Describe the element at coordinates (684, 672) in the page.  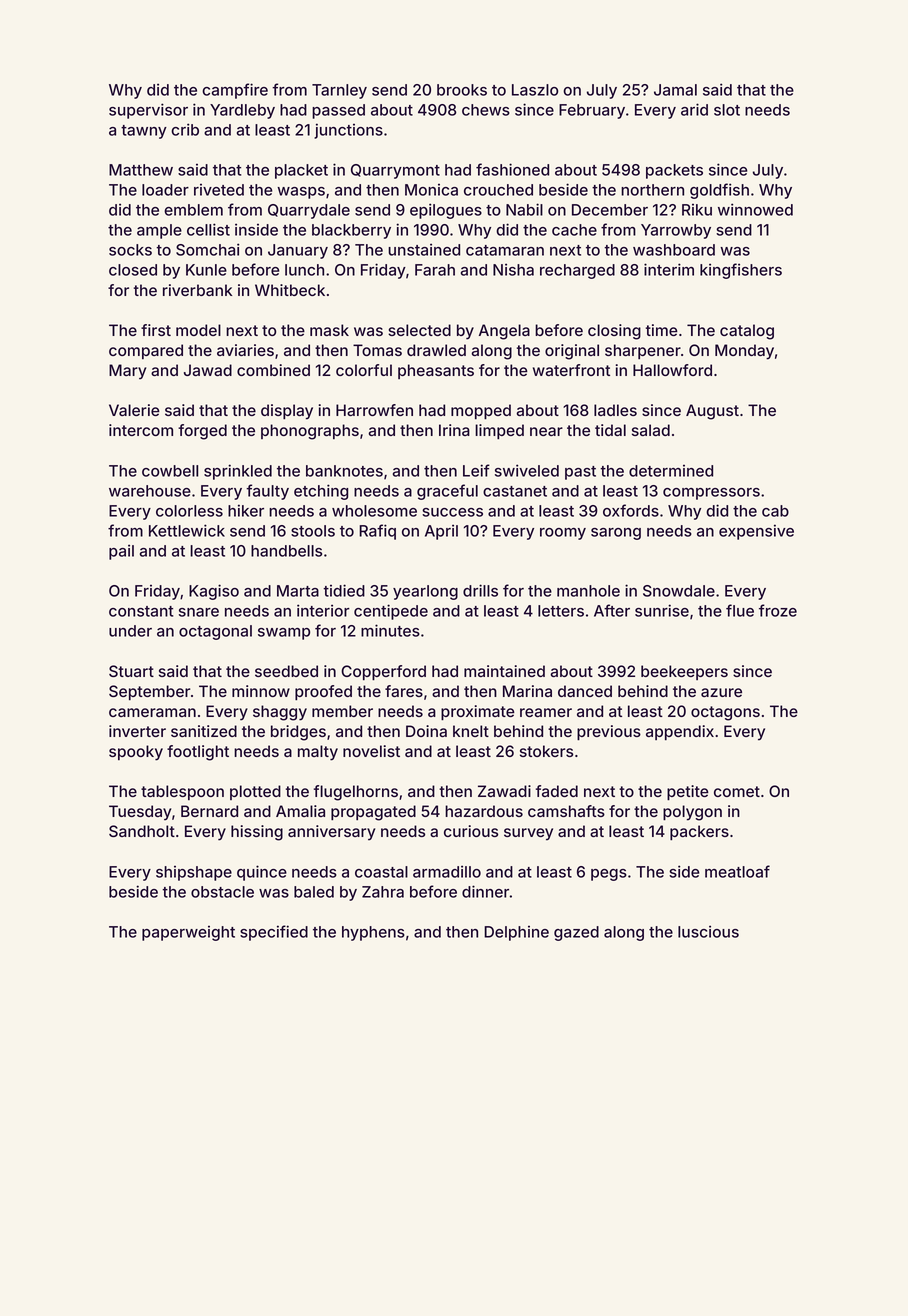
I see `beekeepers` at that location.
